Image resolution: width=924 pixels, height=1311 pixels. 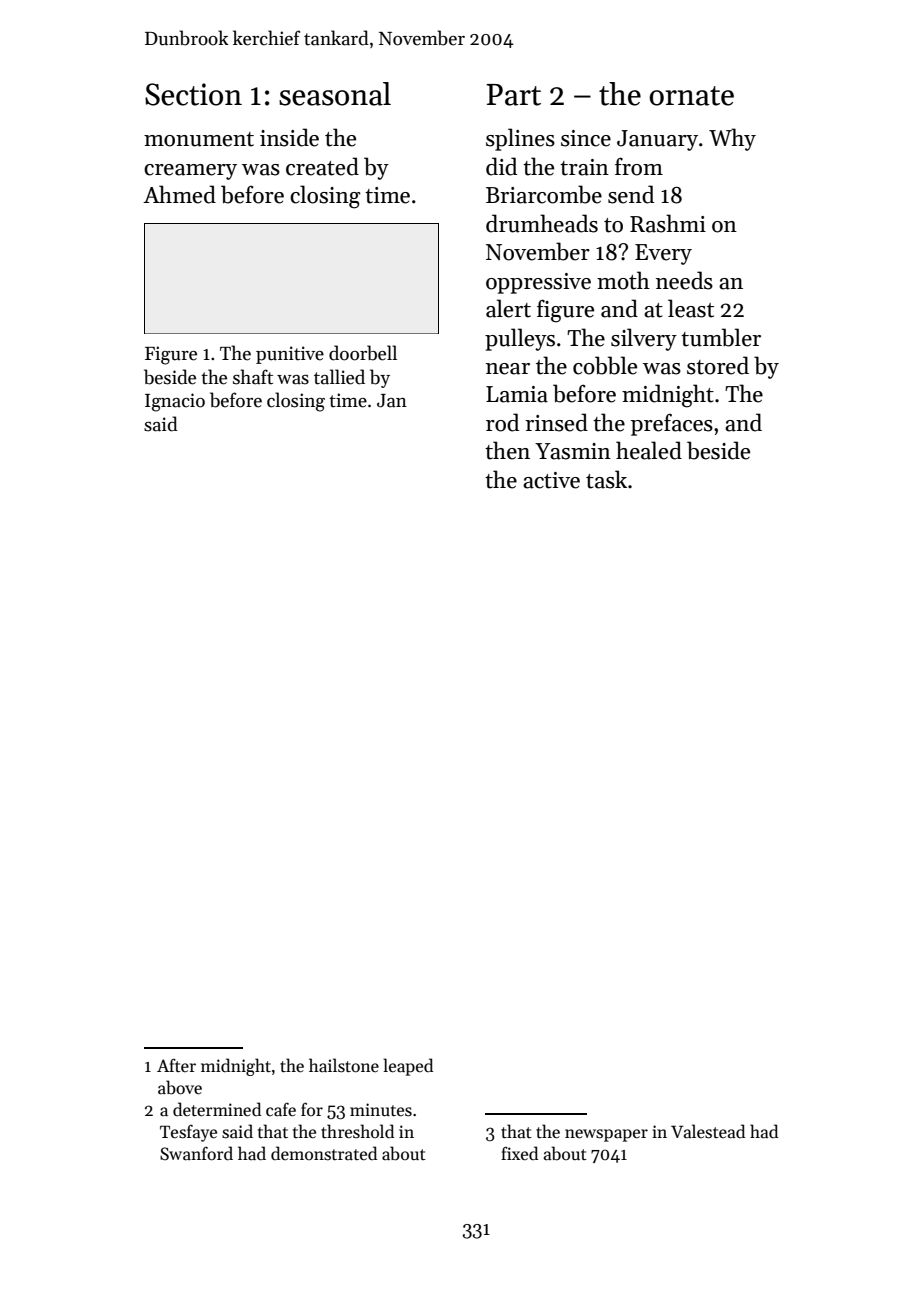 I want to click on creamery, so click(x=190, y=172).
